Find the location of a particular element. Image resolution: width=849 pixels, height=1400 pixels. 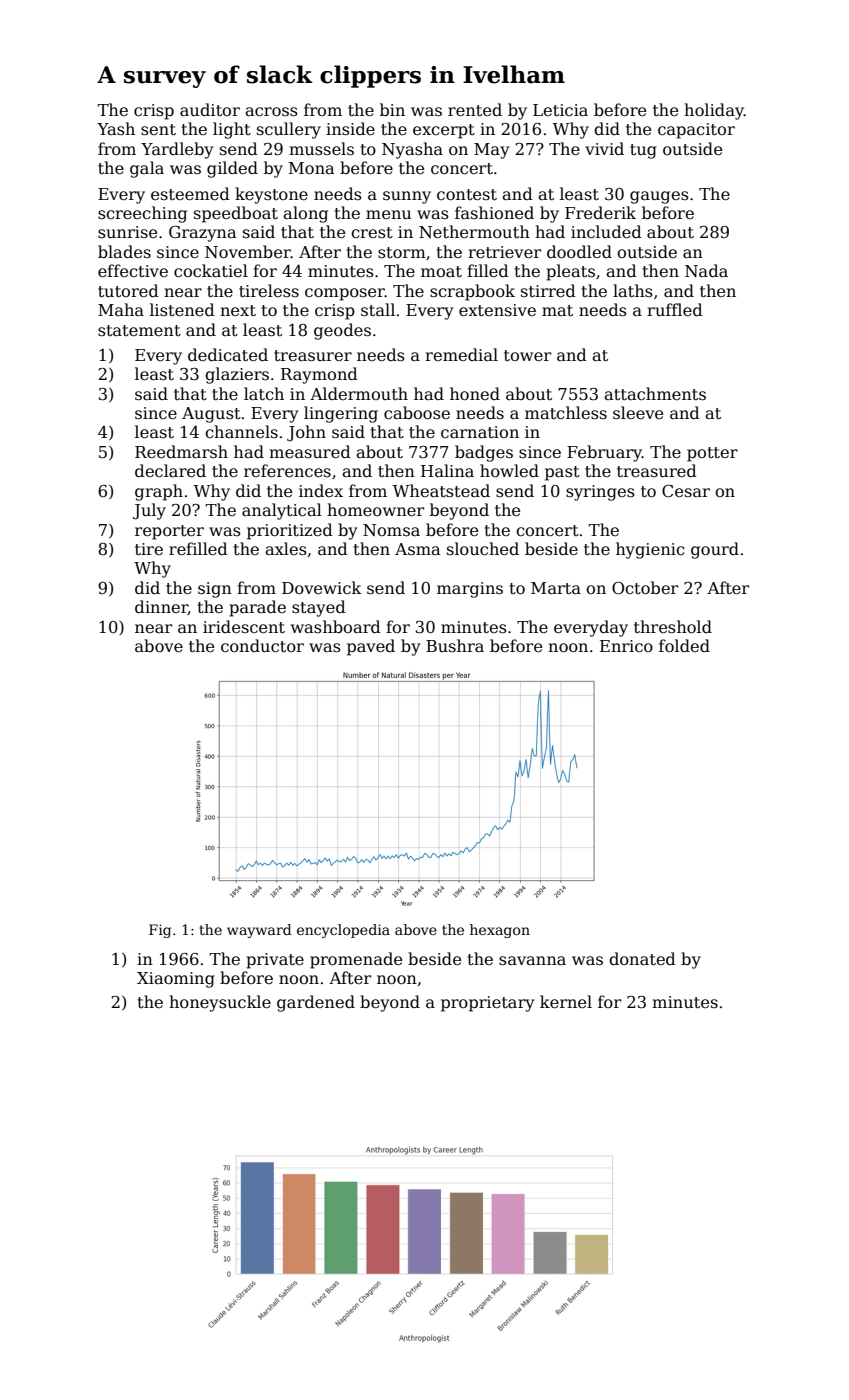

hexagon is located at coordinates (500, 931).
